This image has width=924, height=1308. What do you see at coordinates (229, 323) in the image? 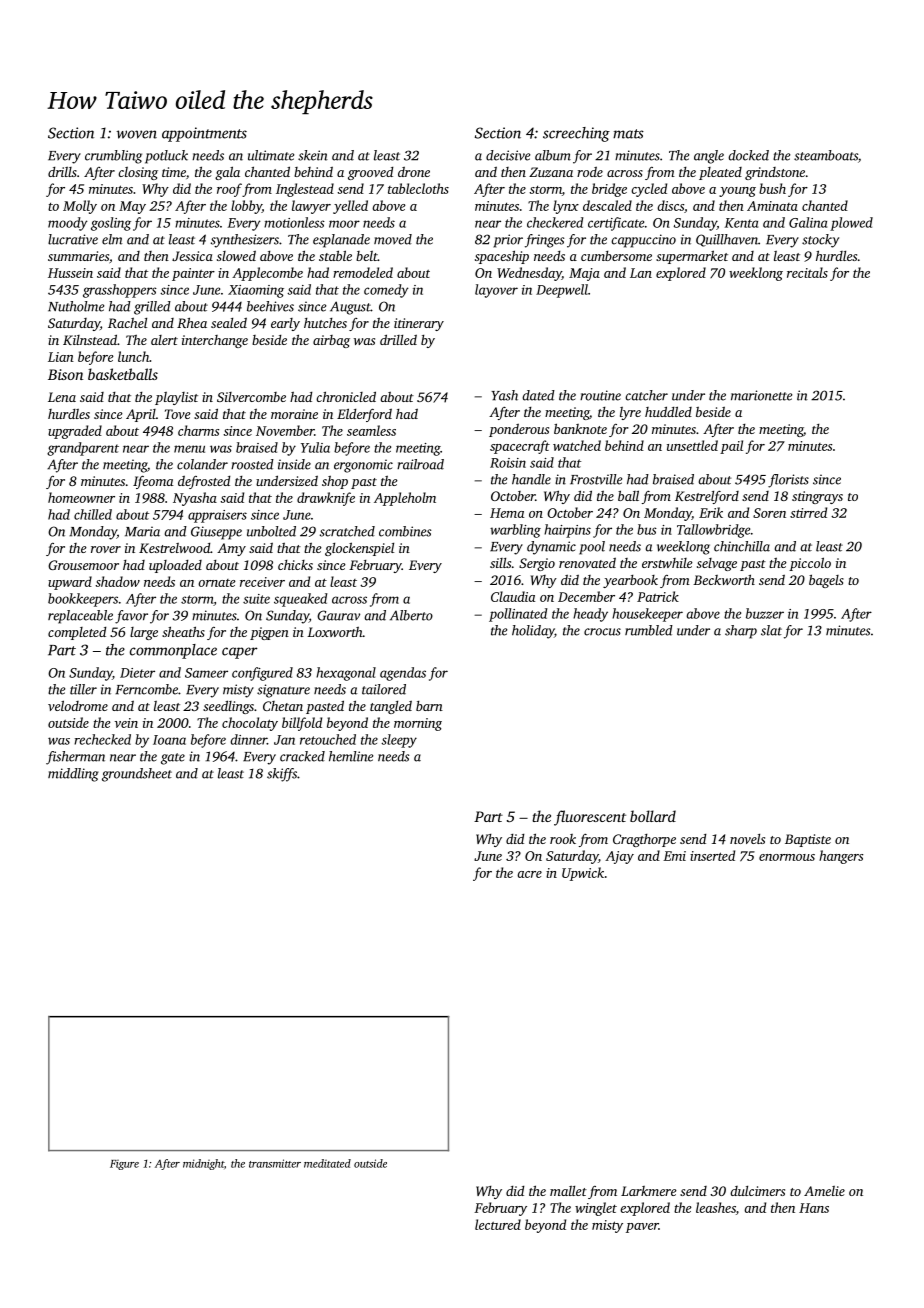
I see `sealed` at bounding box center [229, 323].
